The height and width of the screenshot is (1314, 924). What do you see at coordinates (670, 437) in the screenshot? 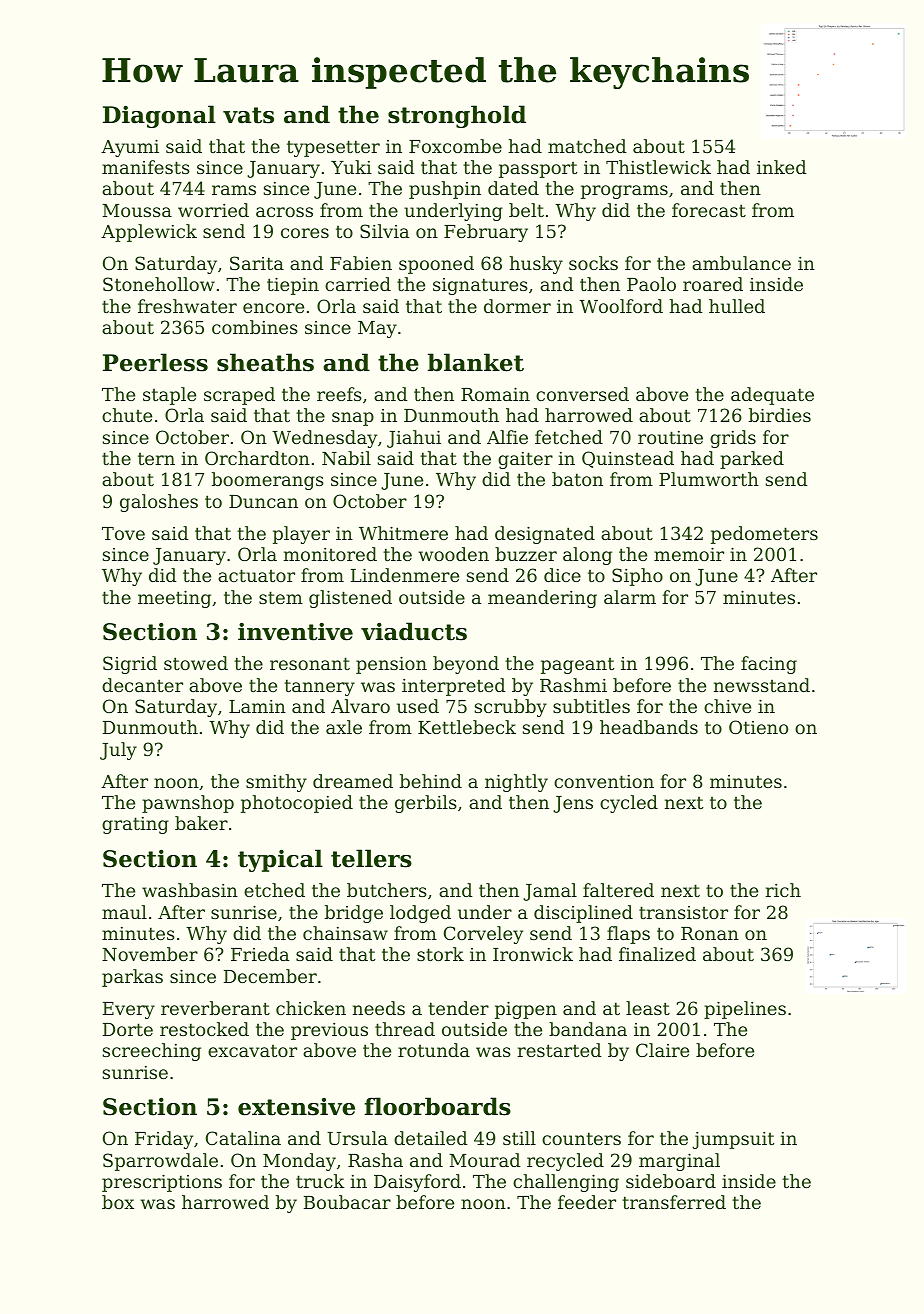
I see `routine` at bounding box center [670, 437].
